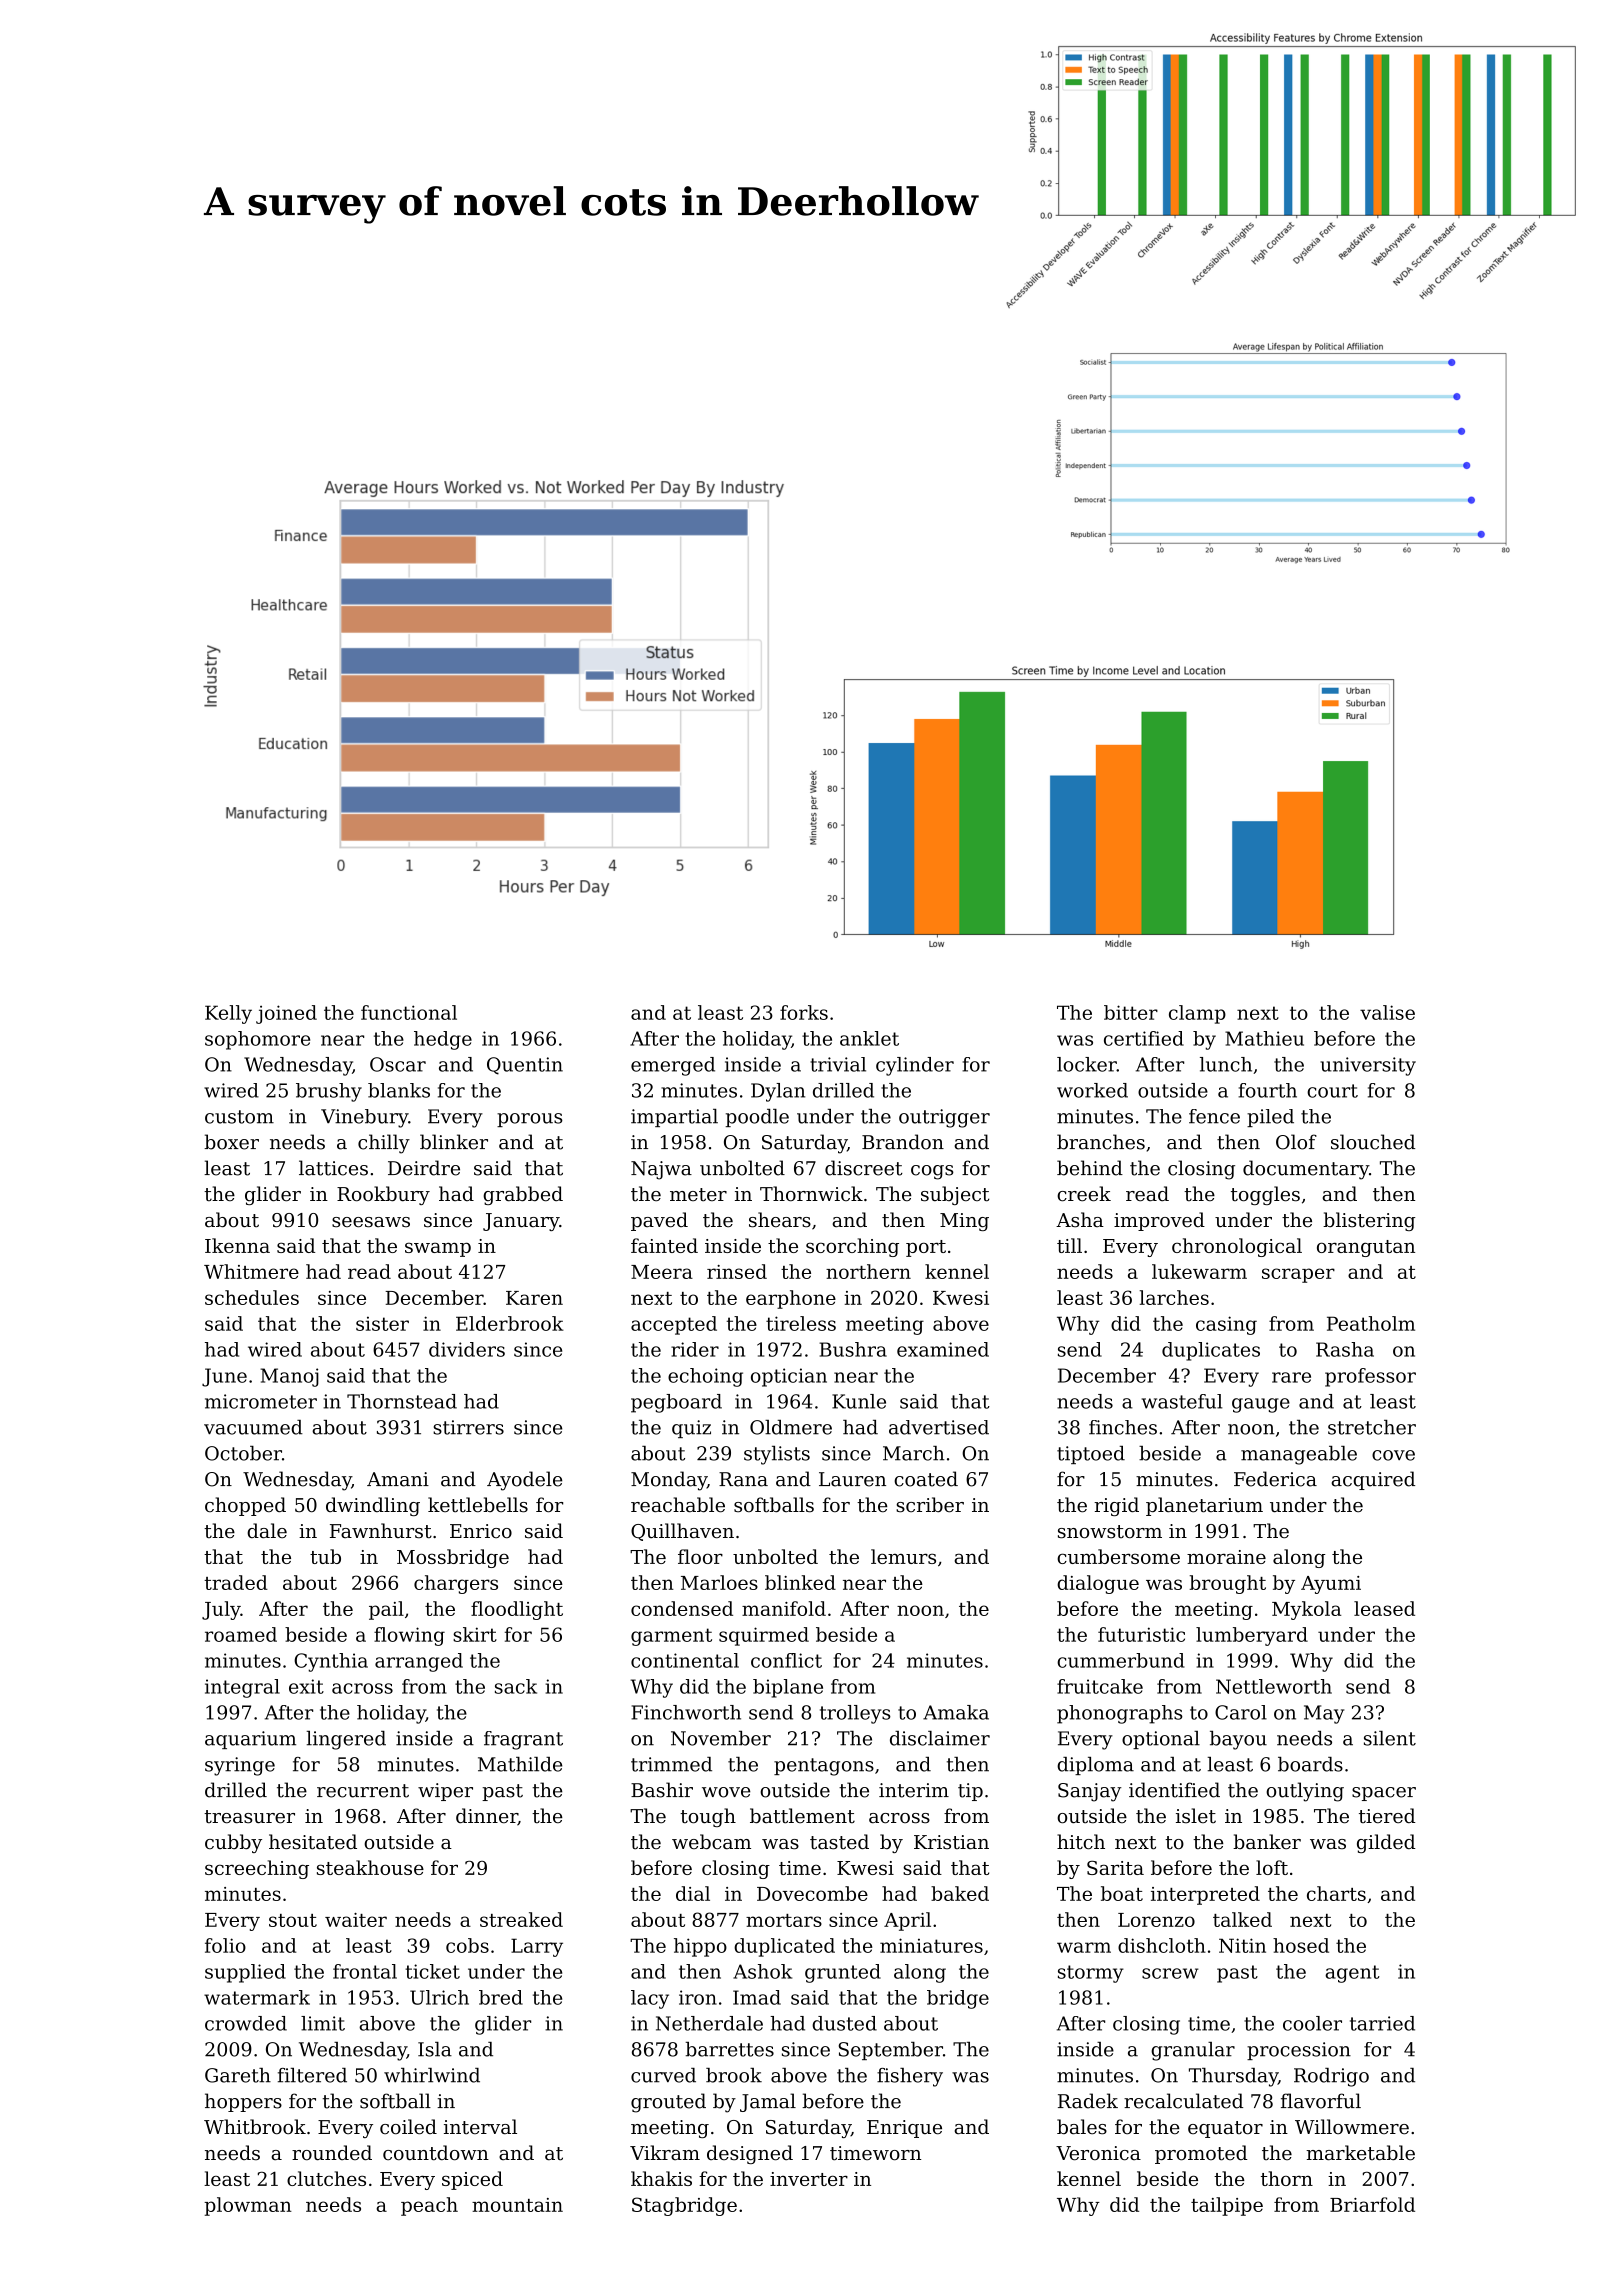 Image resolution: width=1620 pixels, height=2292 pixels. What do you see at coordinates (789, 1377) in the screenshot?
I see `optician` at bounding box center [789, 1377].
